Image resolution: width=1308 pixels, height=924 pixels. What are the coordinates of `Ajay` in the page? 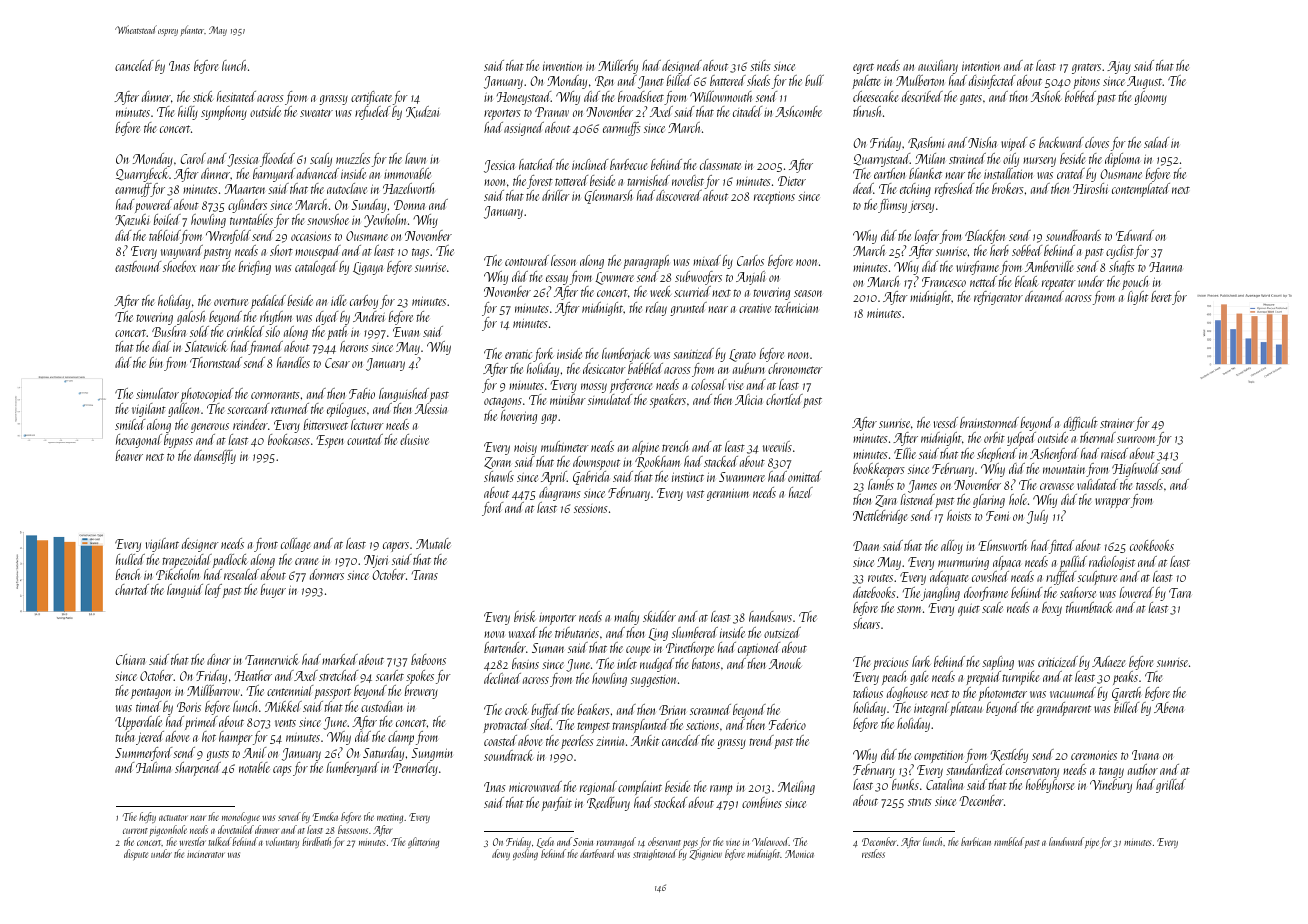 It's located at (1119, 67).
